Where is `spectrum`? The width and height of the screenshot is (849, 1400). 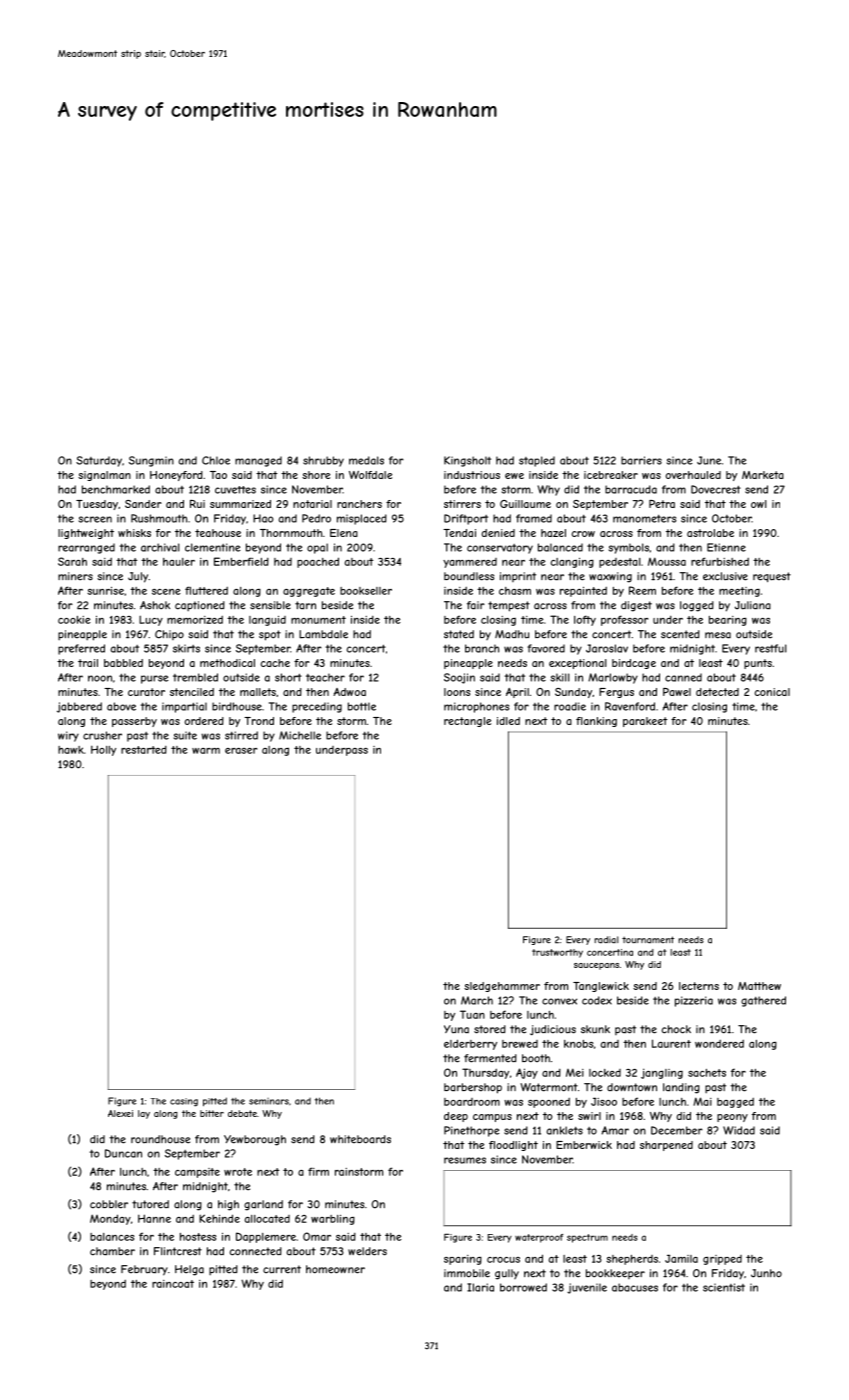 spectrum is located at coordinates (587, 1238).
